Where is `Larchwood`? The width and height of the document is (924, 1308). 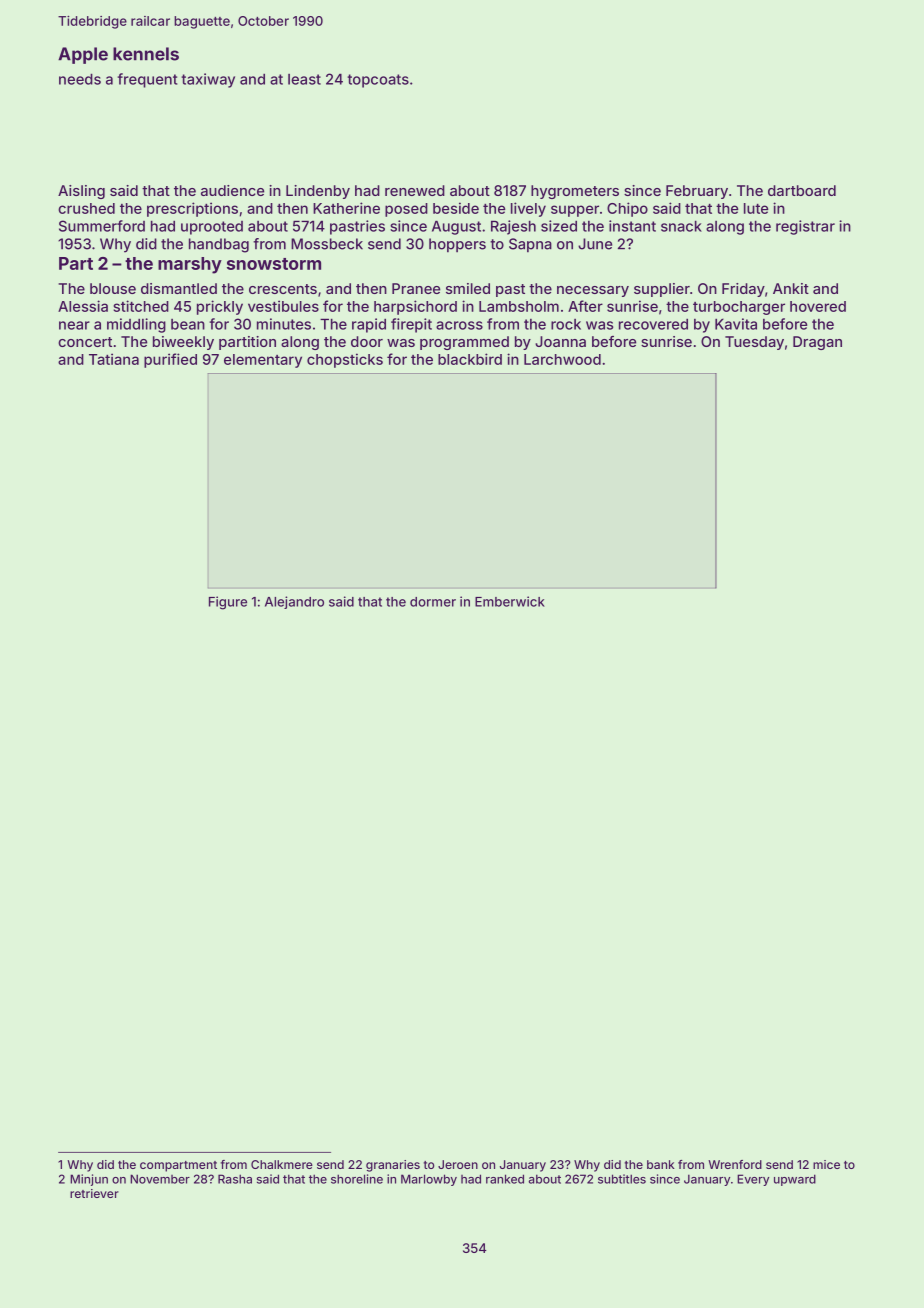 Larchwood is located at coordinates (562, 359).
